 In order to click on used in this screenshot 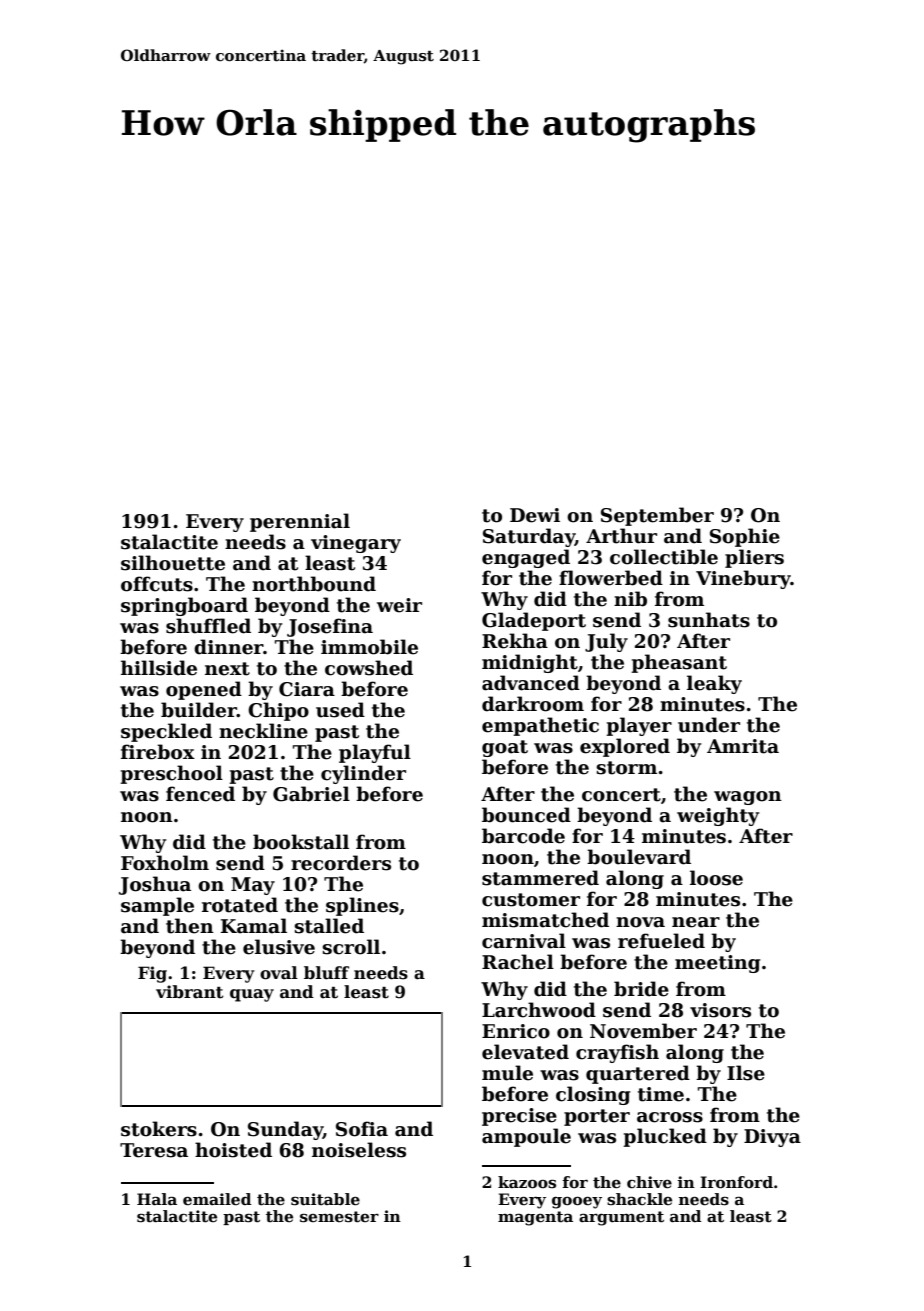, I will do `click(340, 710)`.
